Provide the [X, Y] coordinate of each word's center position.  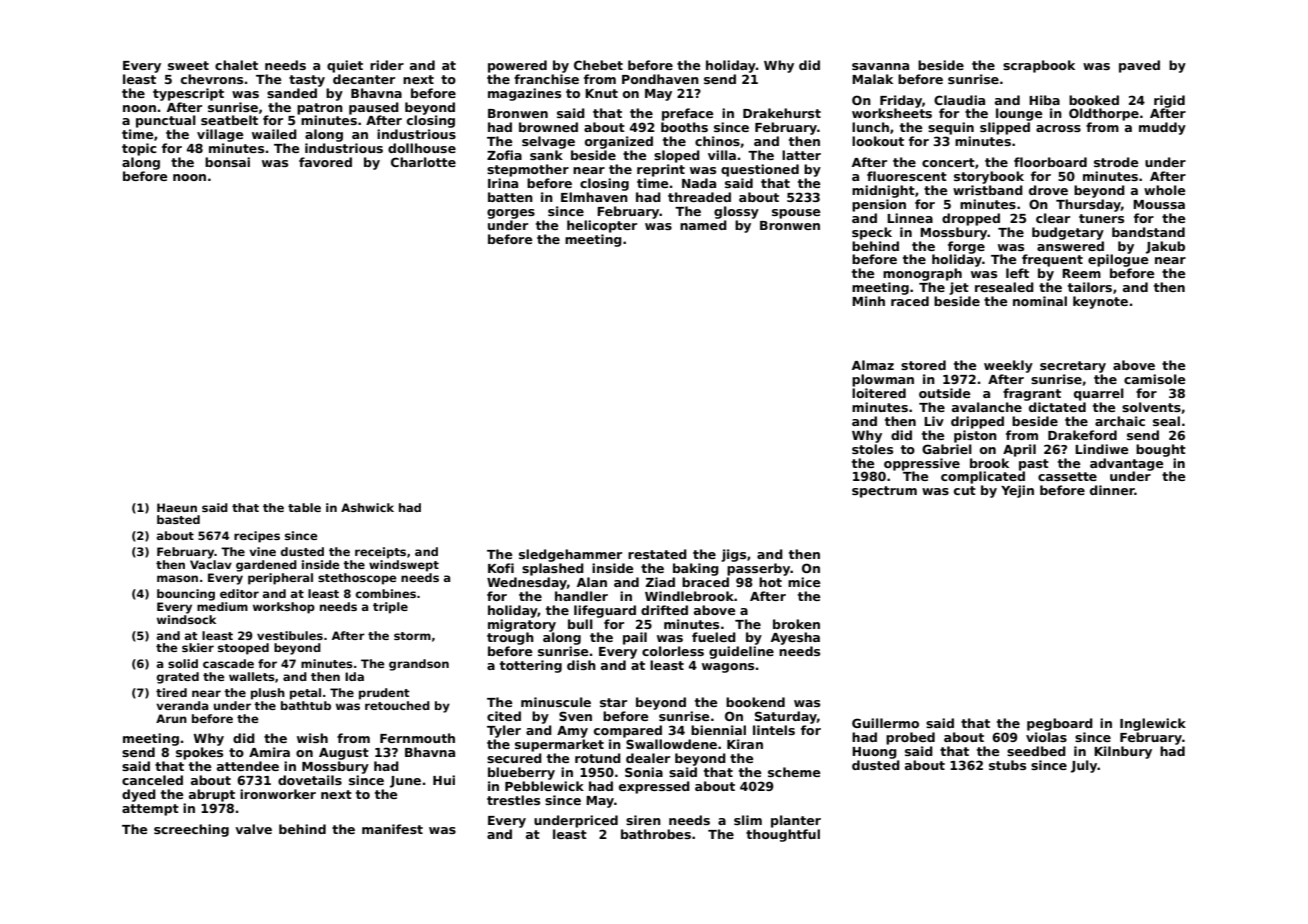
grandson [419, 665]
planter [796, 821]
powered [517, 66]
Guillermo [885, 723]
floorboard [1050, 162]
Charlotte [423, 162]
